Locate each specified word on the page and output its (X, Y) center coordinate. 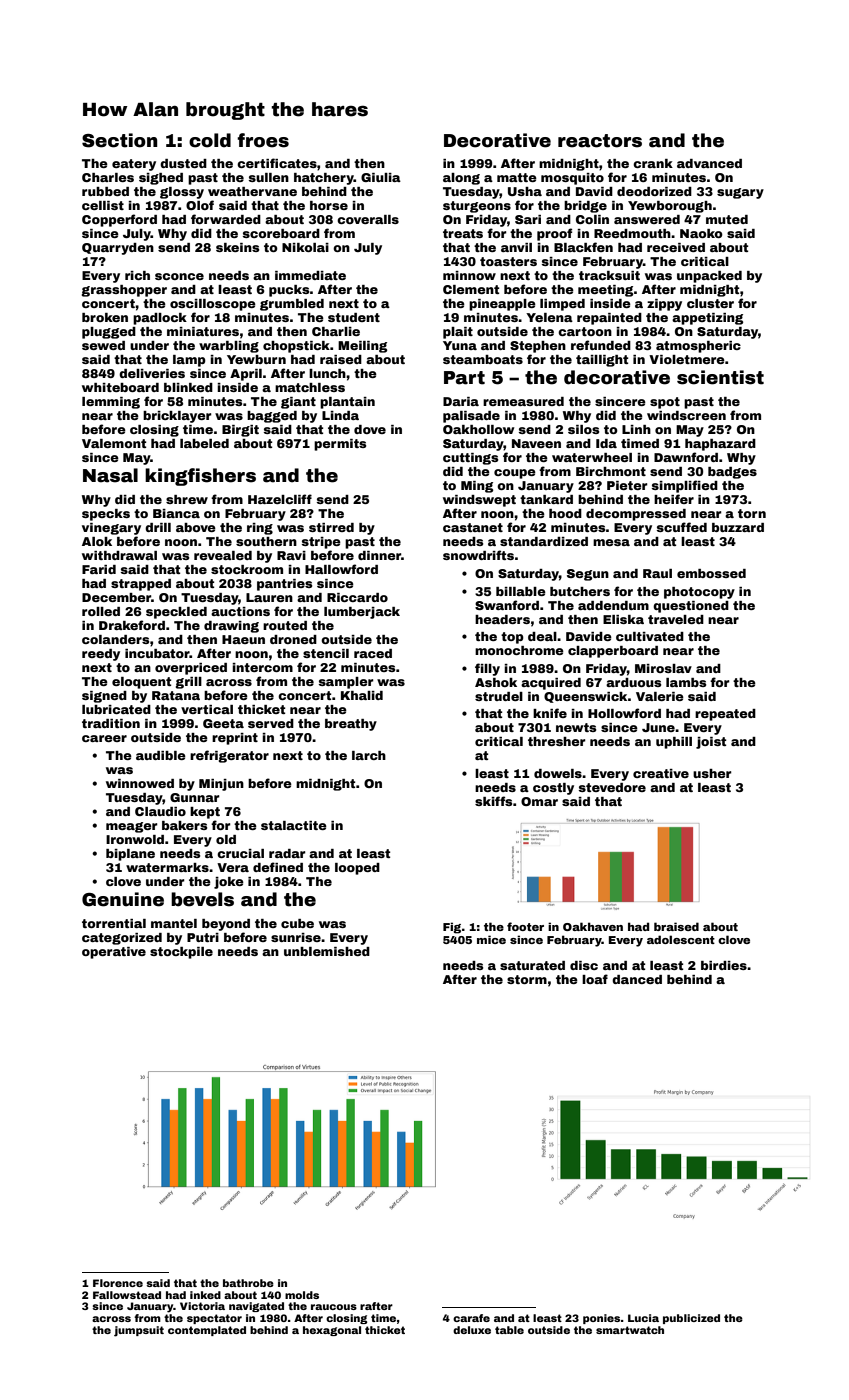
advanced (709, 163)
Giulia (381, 177)
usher (712, 773)
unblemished (327, 951)
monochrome (519, 650)
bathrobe (248, 1283)
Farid (99, 569)
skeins (238, 247)
